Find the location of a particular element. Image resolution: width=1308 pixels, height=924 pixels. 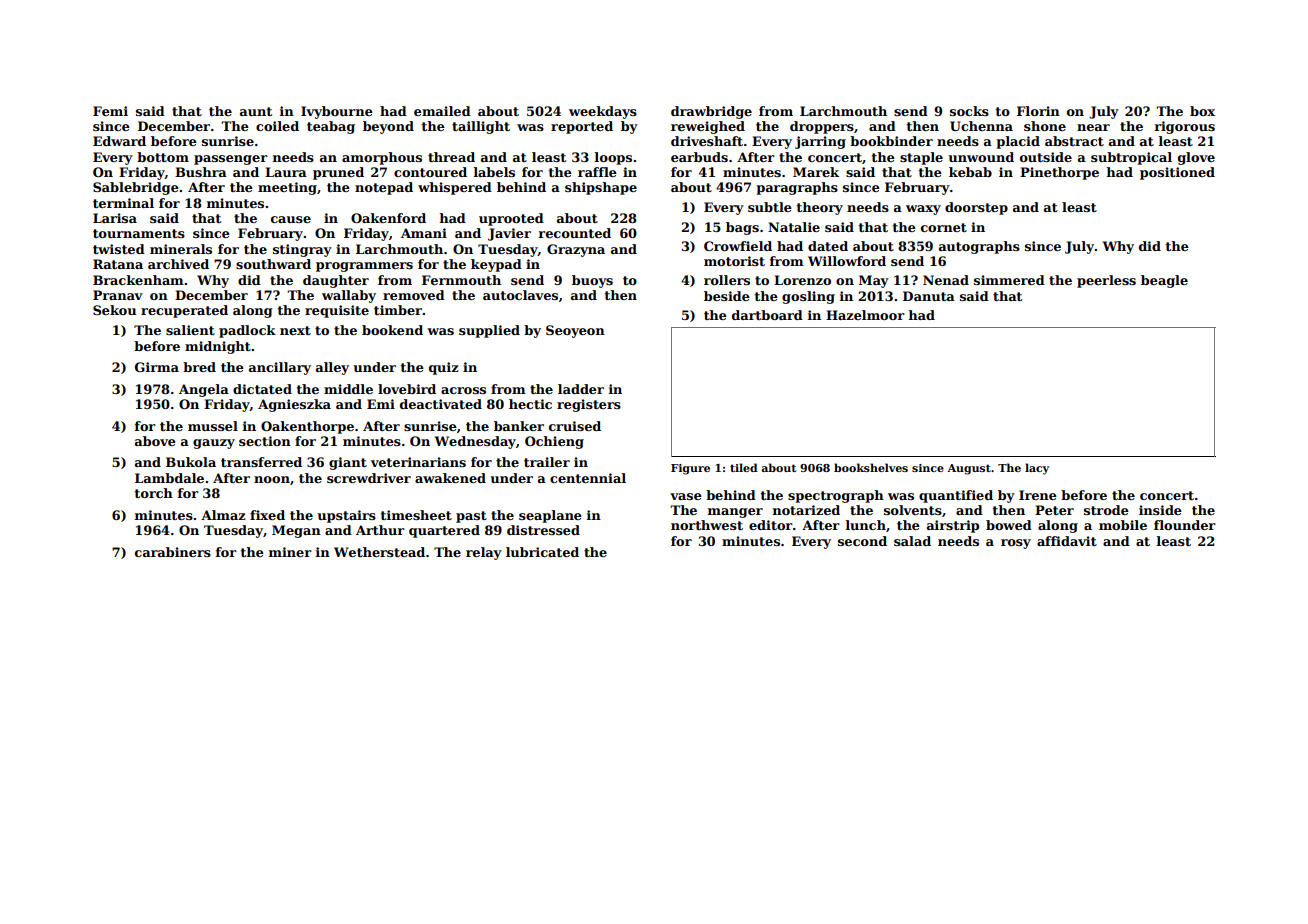

spectrograph is located at coordinates (836, 496).
